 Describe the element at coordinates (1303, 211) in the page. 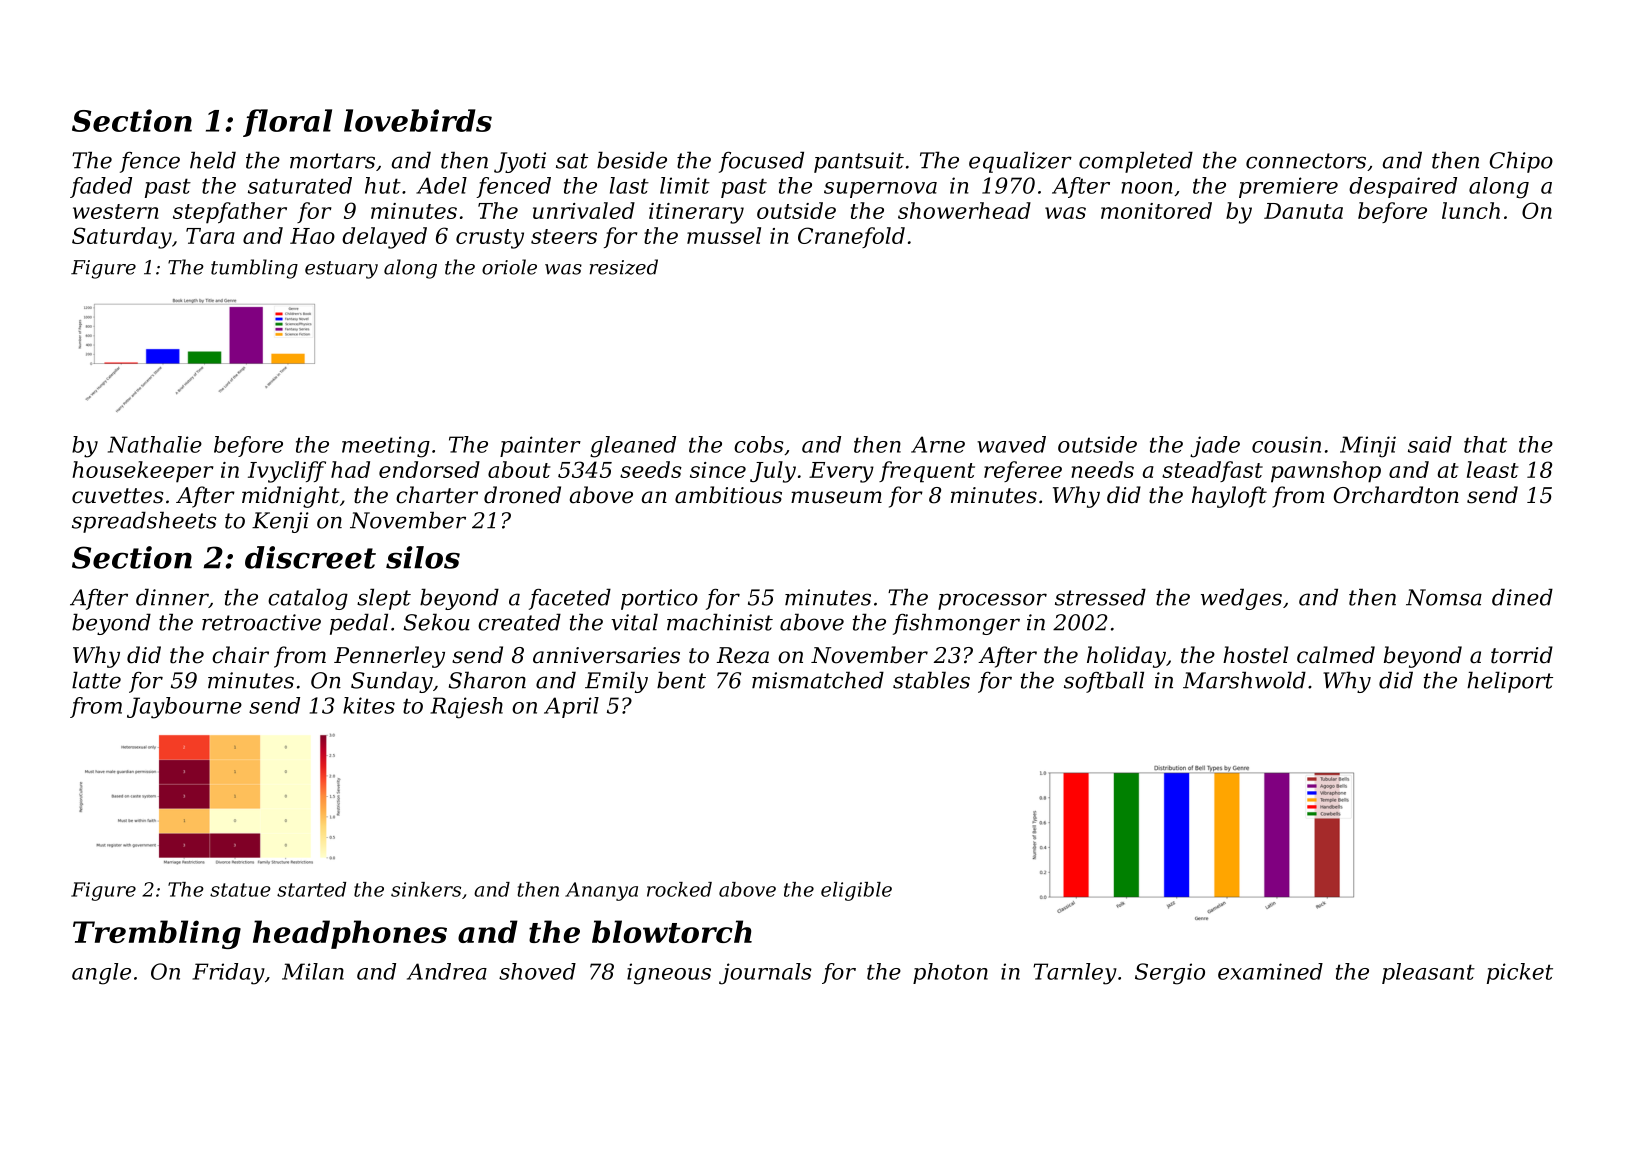

I see `Danuta` at that location.
